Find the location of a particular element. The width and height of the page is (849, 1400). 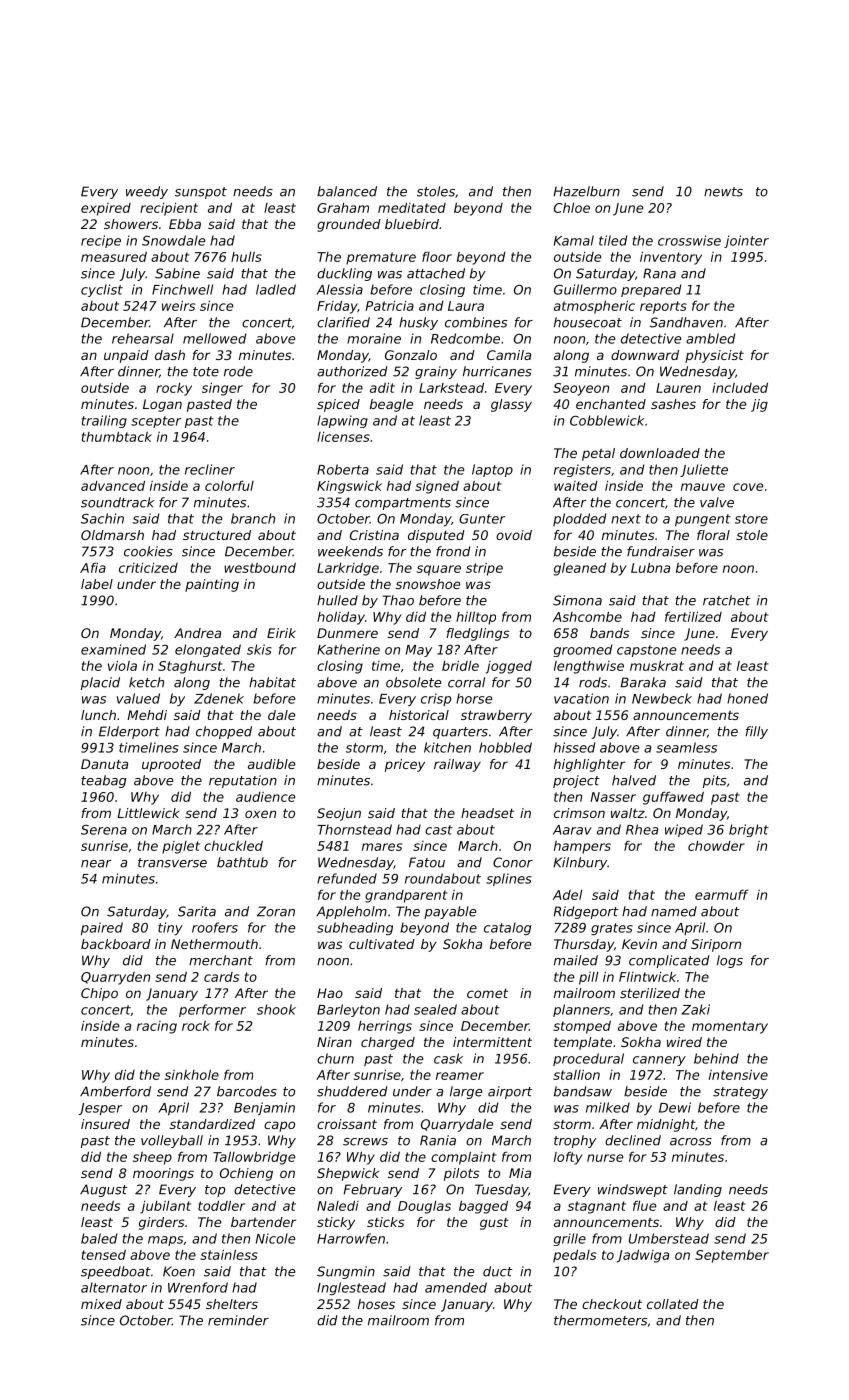

atmospheric is located at coordinates (594, 307).
